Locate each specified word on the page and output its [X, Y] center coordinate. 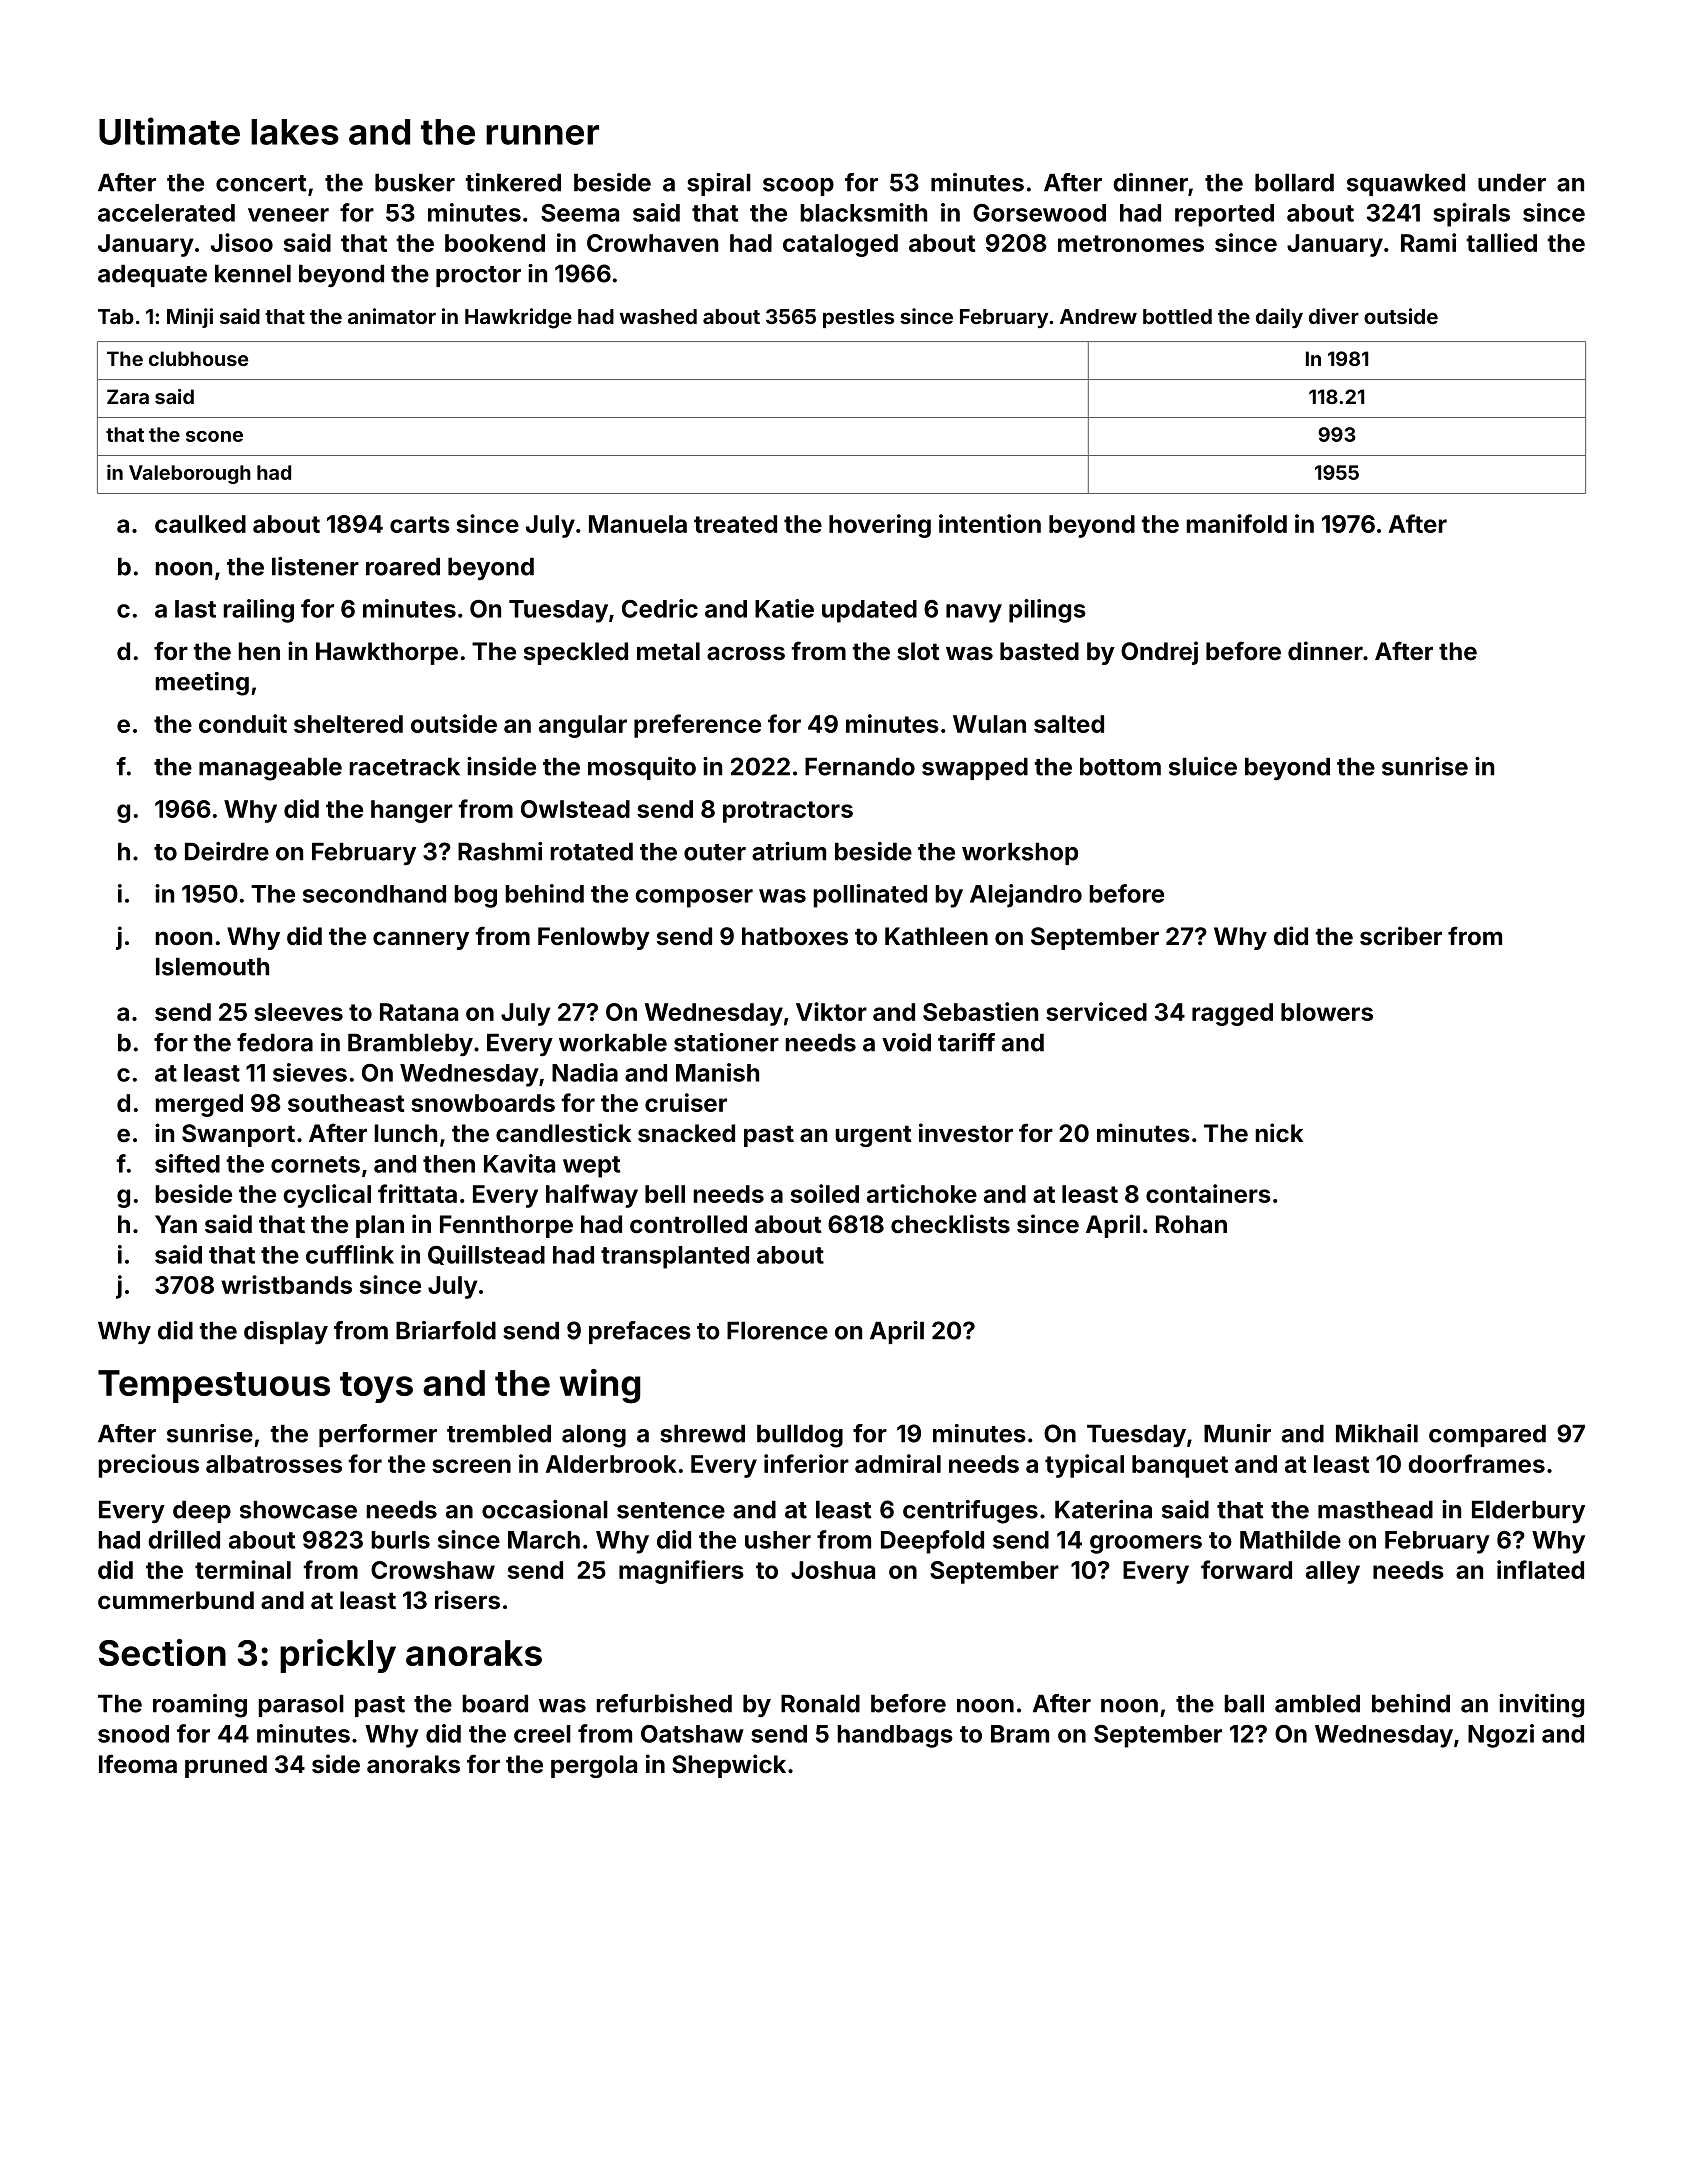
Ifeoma [138, 1764]
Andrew [1098, 316]
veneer [288, 215]
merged [199, 1105]
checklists [950, 1224]
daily [1279, 318]
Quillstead [486, 1255]
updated [869, 611]
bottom [1120, 766]
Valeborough [190, 474]
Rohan [1191, 1224]
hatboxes [795, 936]
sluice [1203, 766]
